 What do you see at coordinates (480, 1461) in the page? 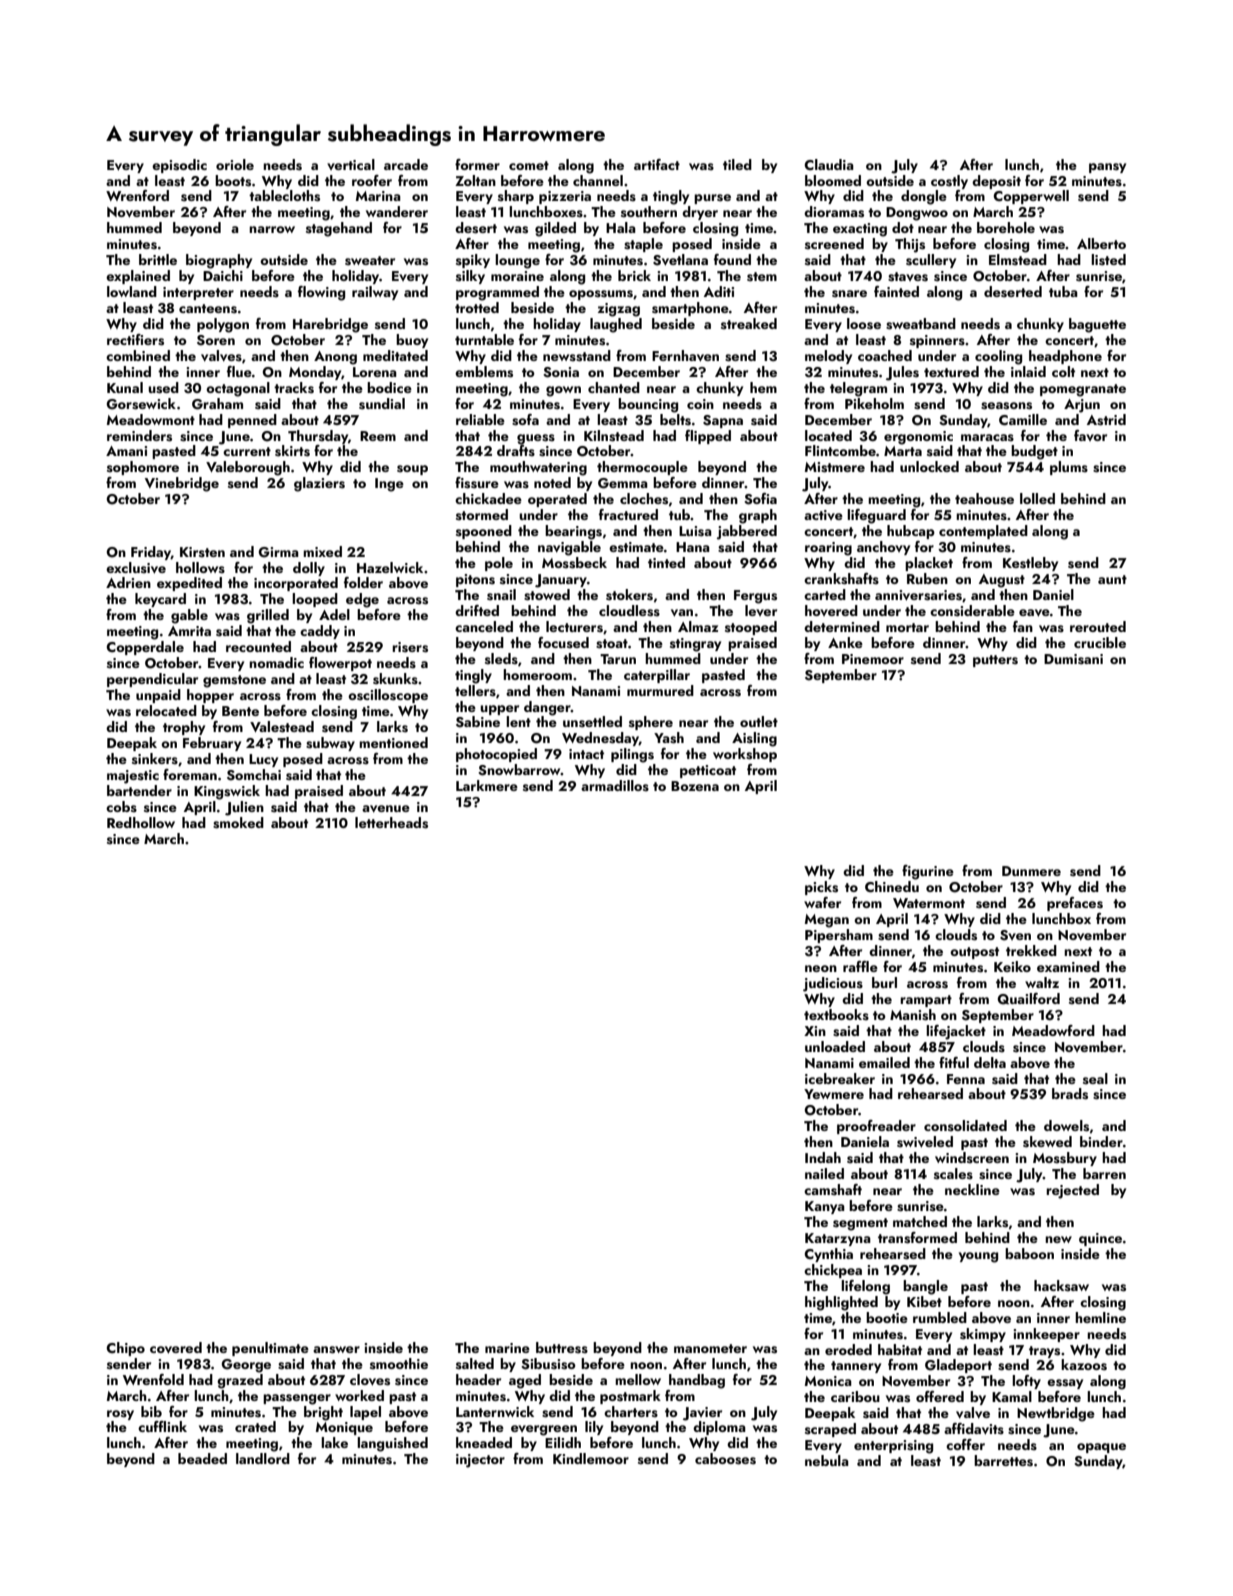
I see `injector` at bounding box center [480, 1461].
